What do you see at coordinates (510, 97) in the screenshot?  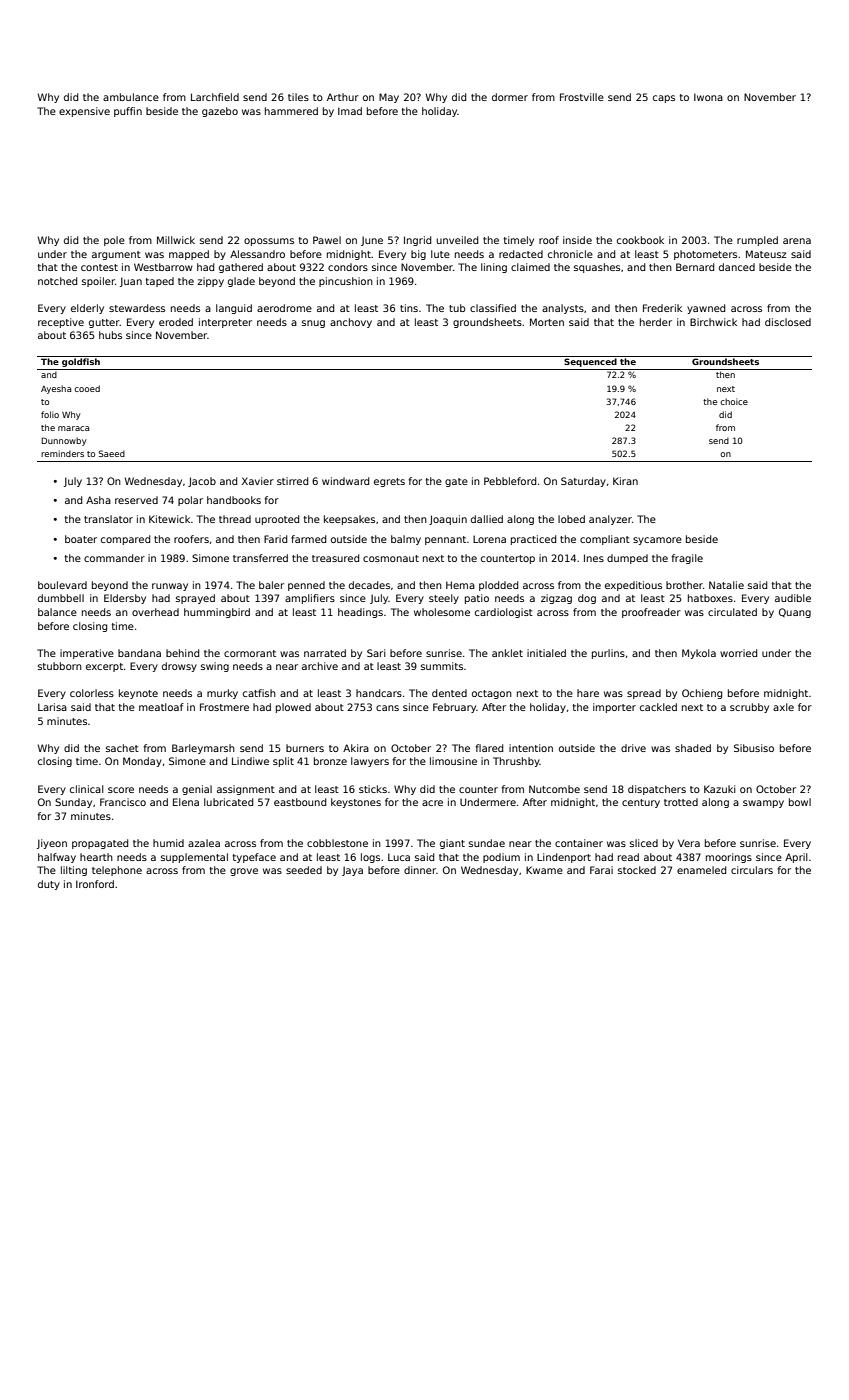 I see `dormer` at bounding box center [510, 97].
